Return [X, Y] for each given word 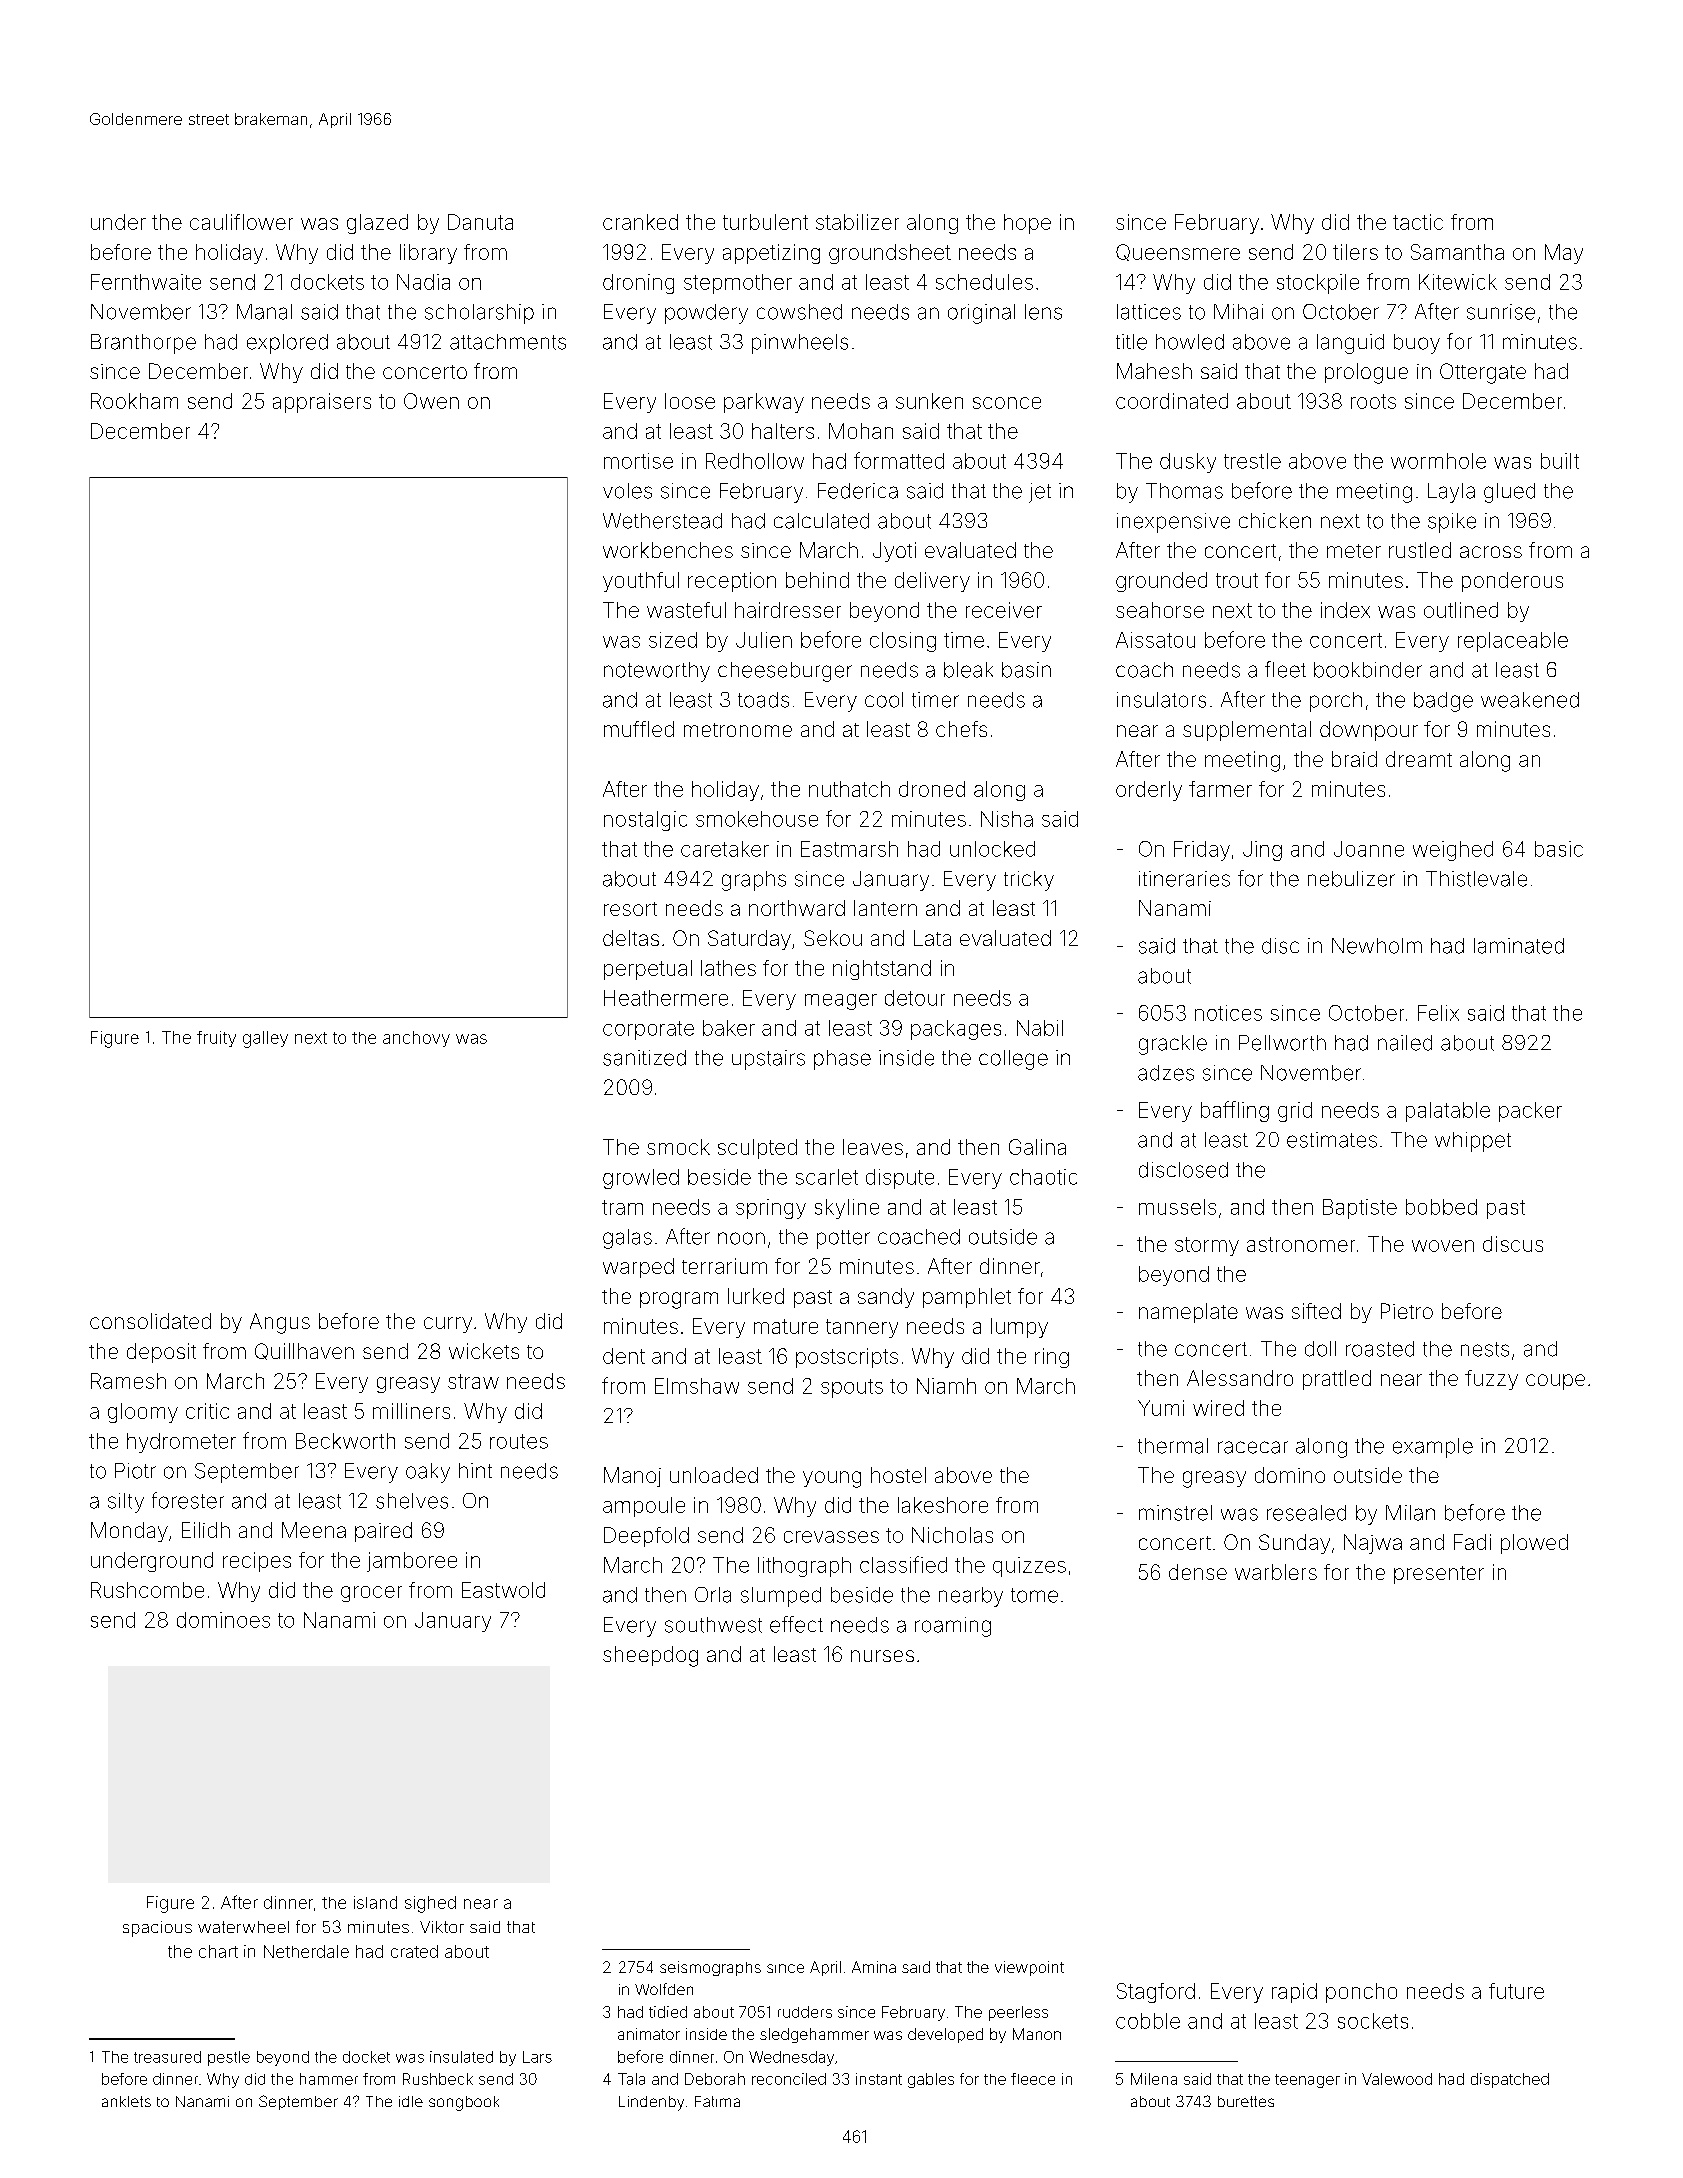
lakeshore [943, 1505]
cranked [640, 222]
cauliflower [241, 222]
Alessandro [1240, 1378]
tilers [1355, 252]
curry [448, 1325]
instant [879, 2079]
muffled [639, 729]
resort [630, 909]
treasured [167, 2057]
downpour [1369, 731]
